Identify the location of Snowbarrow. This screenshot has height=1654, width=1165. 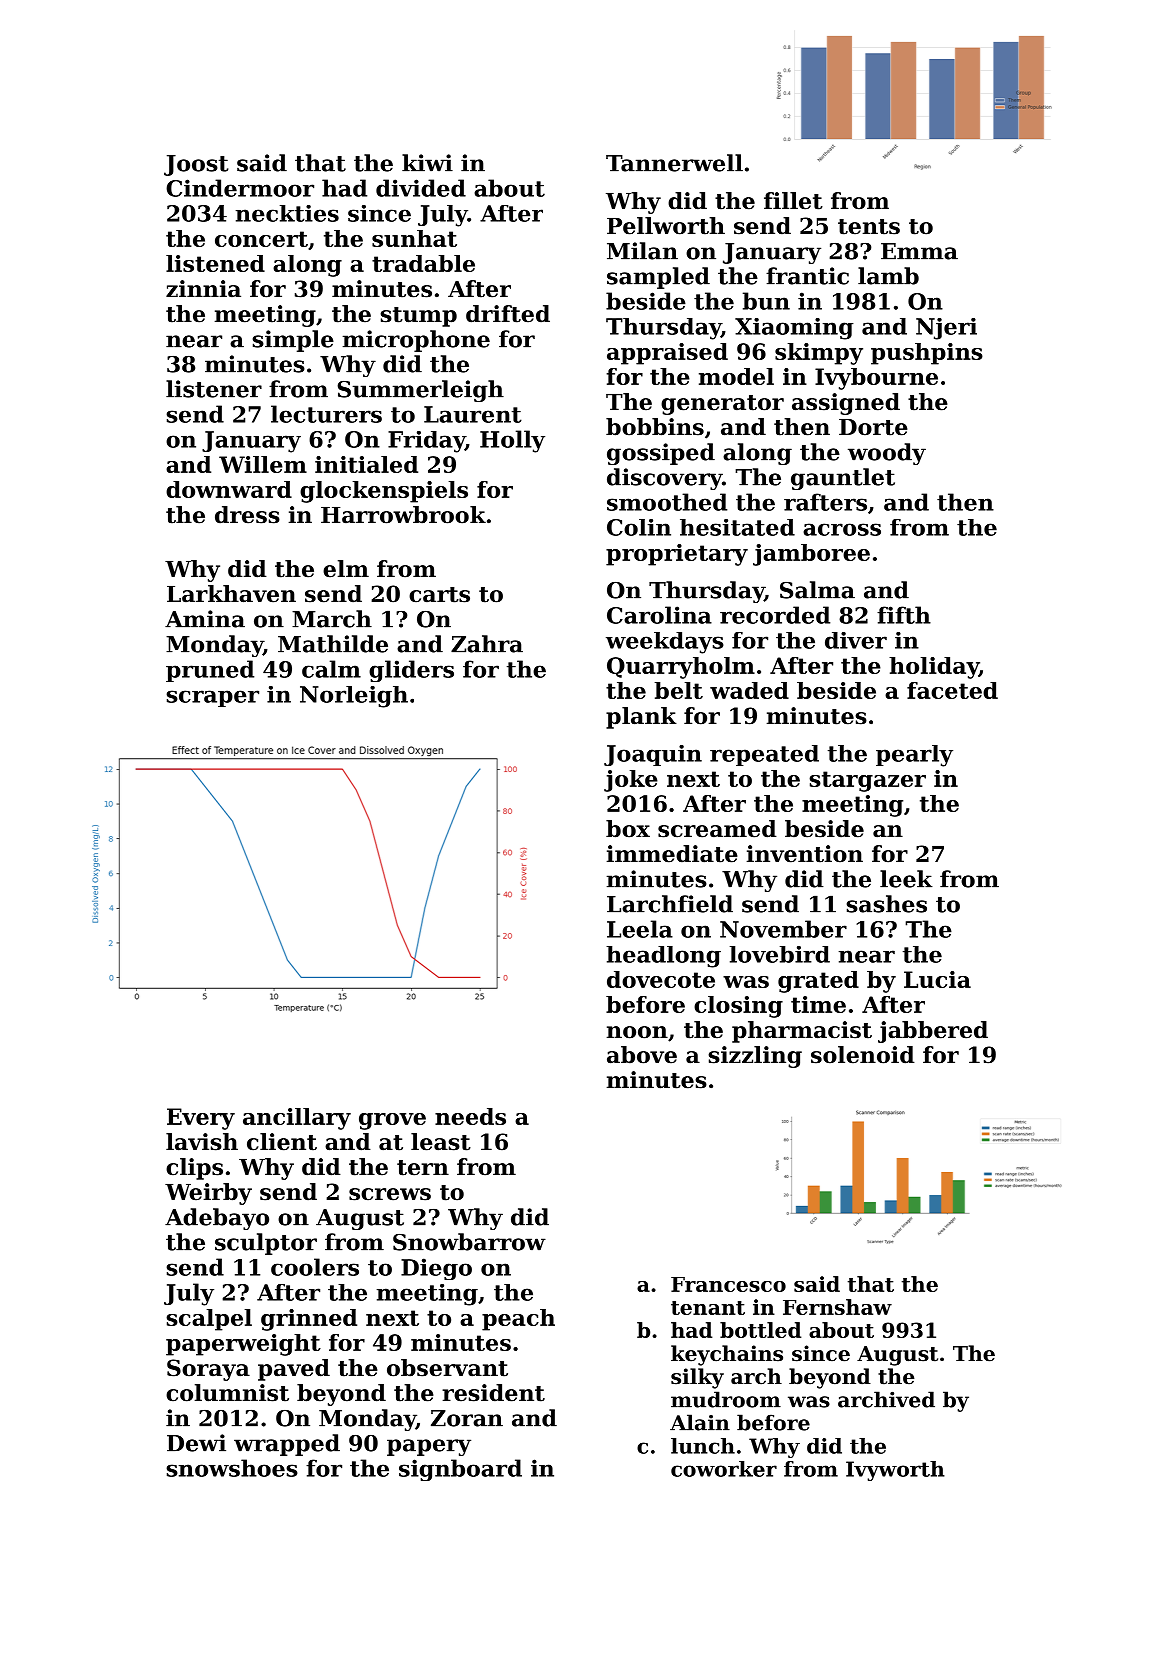
(469, 1242).
